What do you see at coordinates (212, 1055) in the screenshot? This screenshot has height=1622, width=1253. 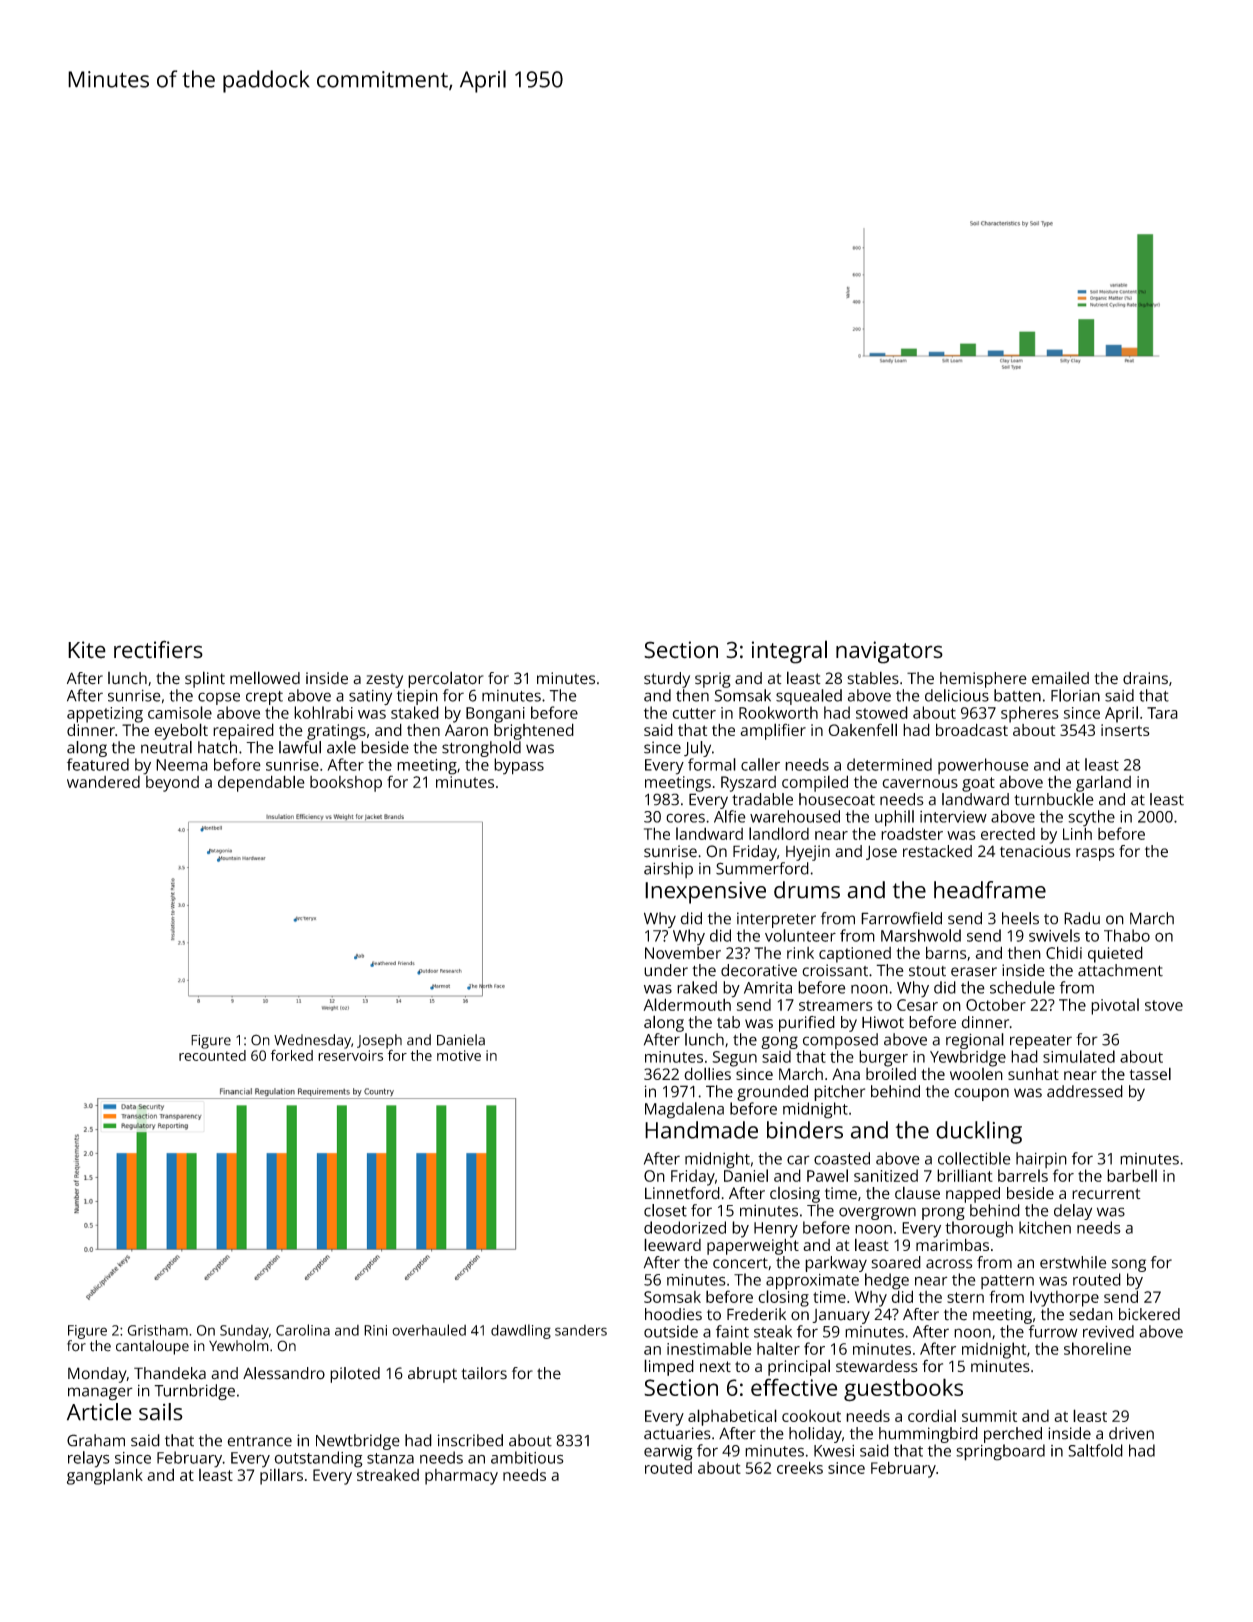 I see `recounted` at bounding box center [212, 1055].
